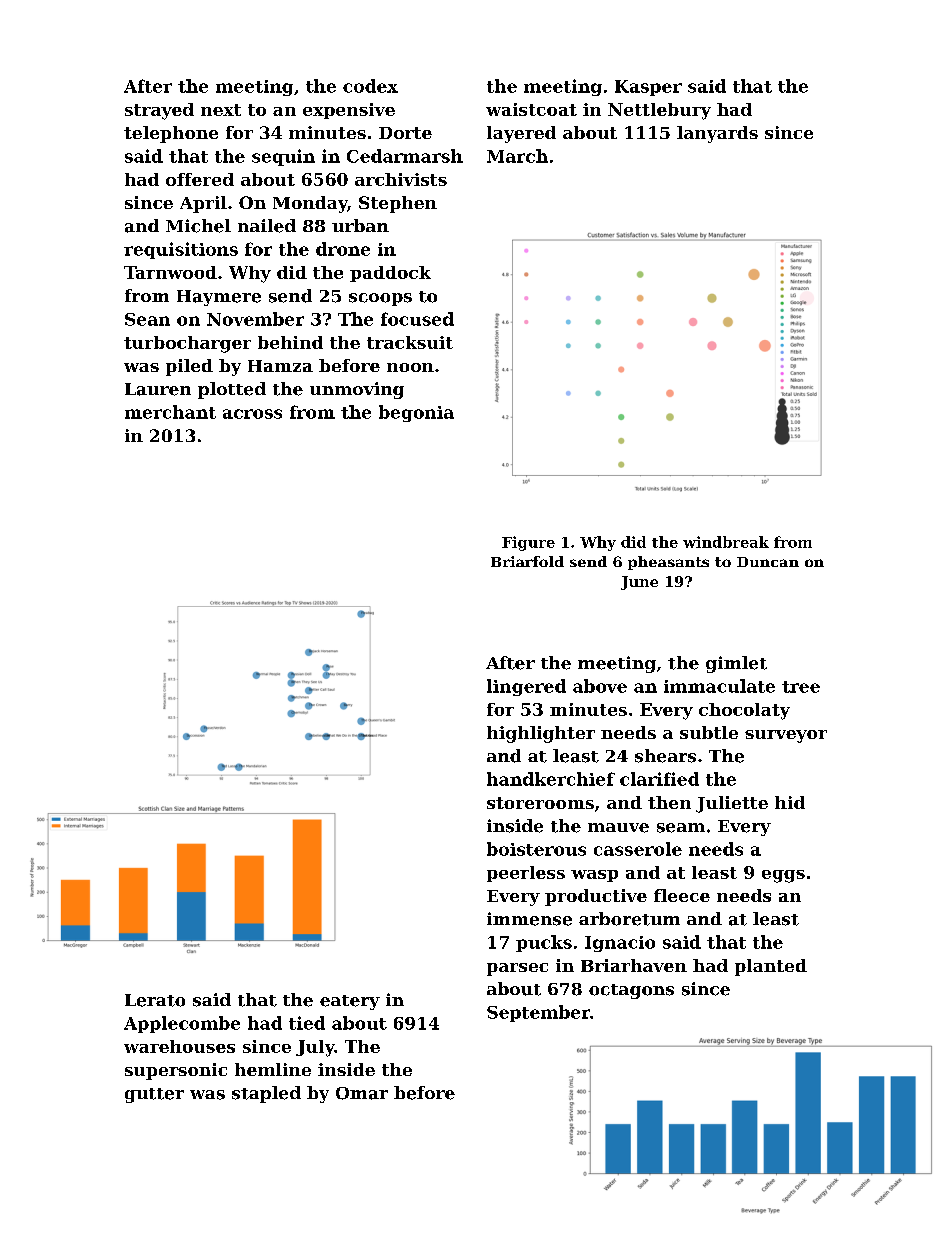 Image resolution: width=952 pixels, height=1233 pixels. Describe the element at coordinates (668, 563) in the screenshot. I see `pheasants` at that location.
